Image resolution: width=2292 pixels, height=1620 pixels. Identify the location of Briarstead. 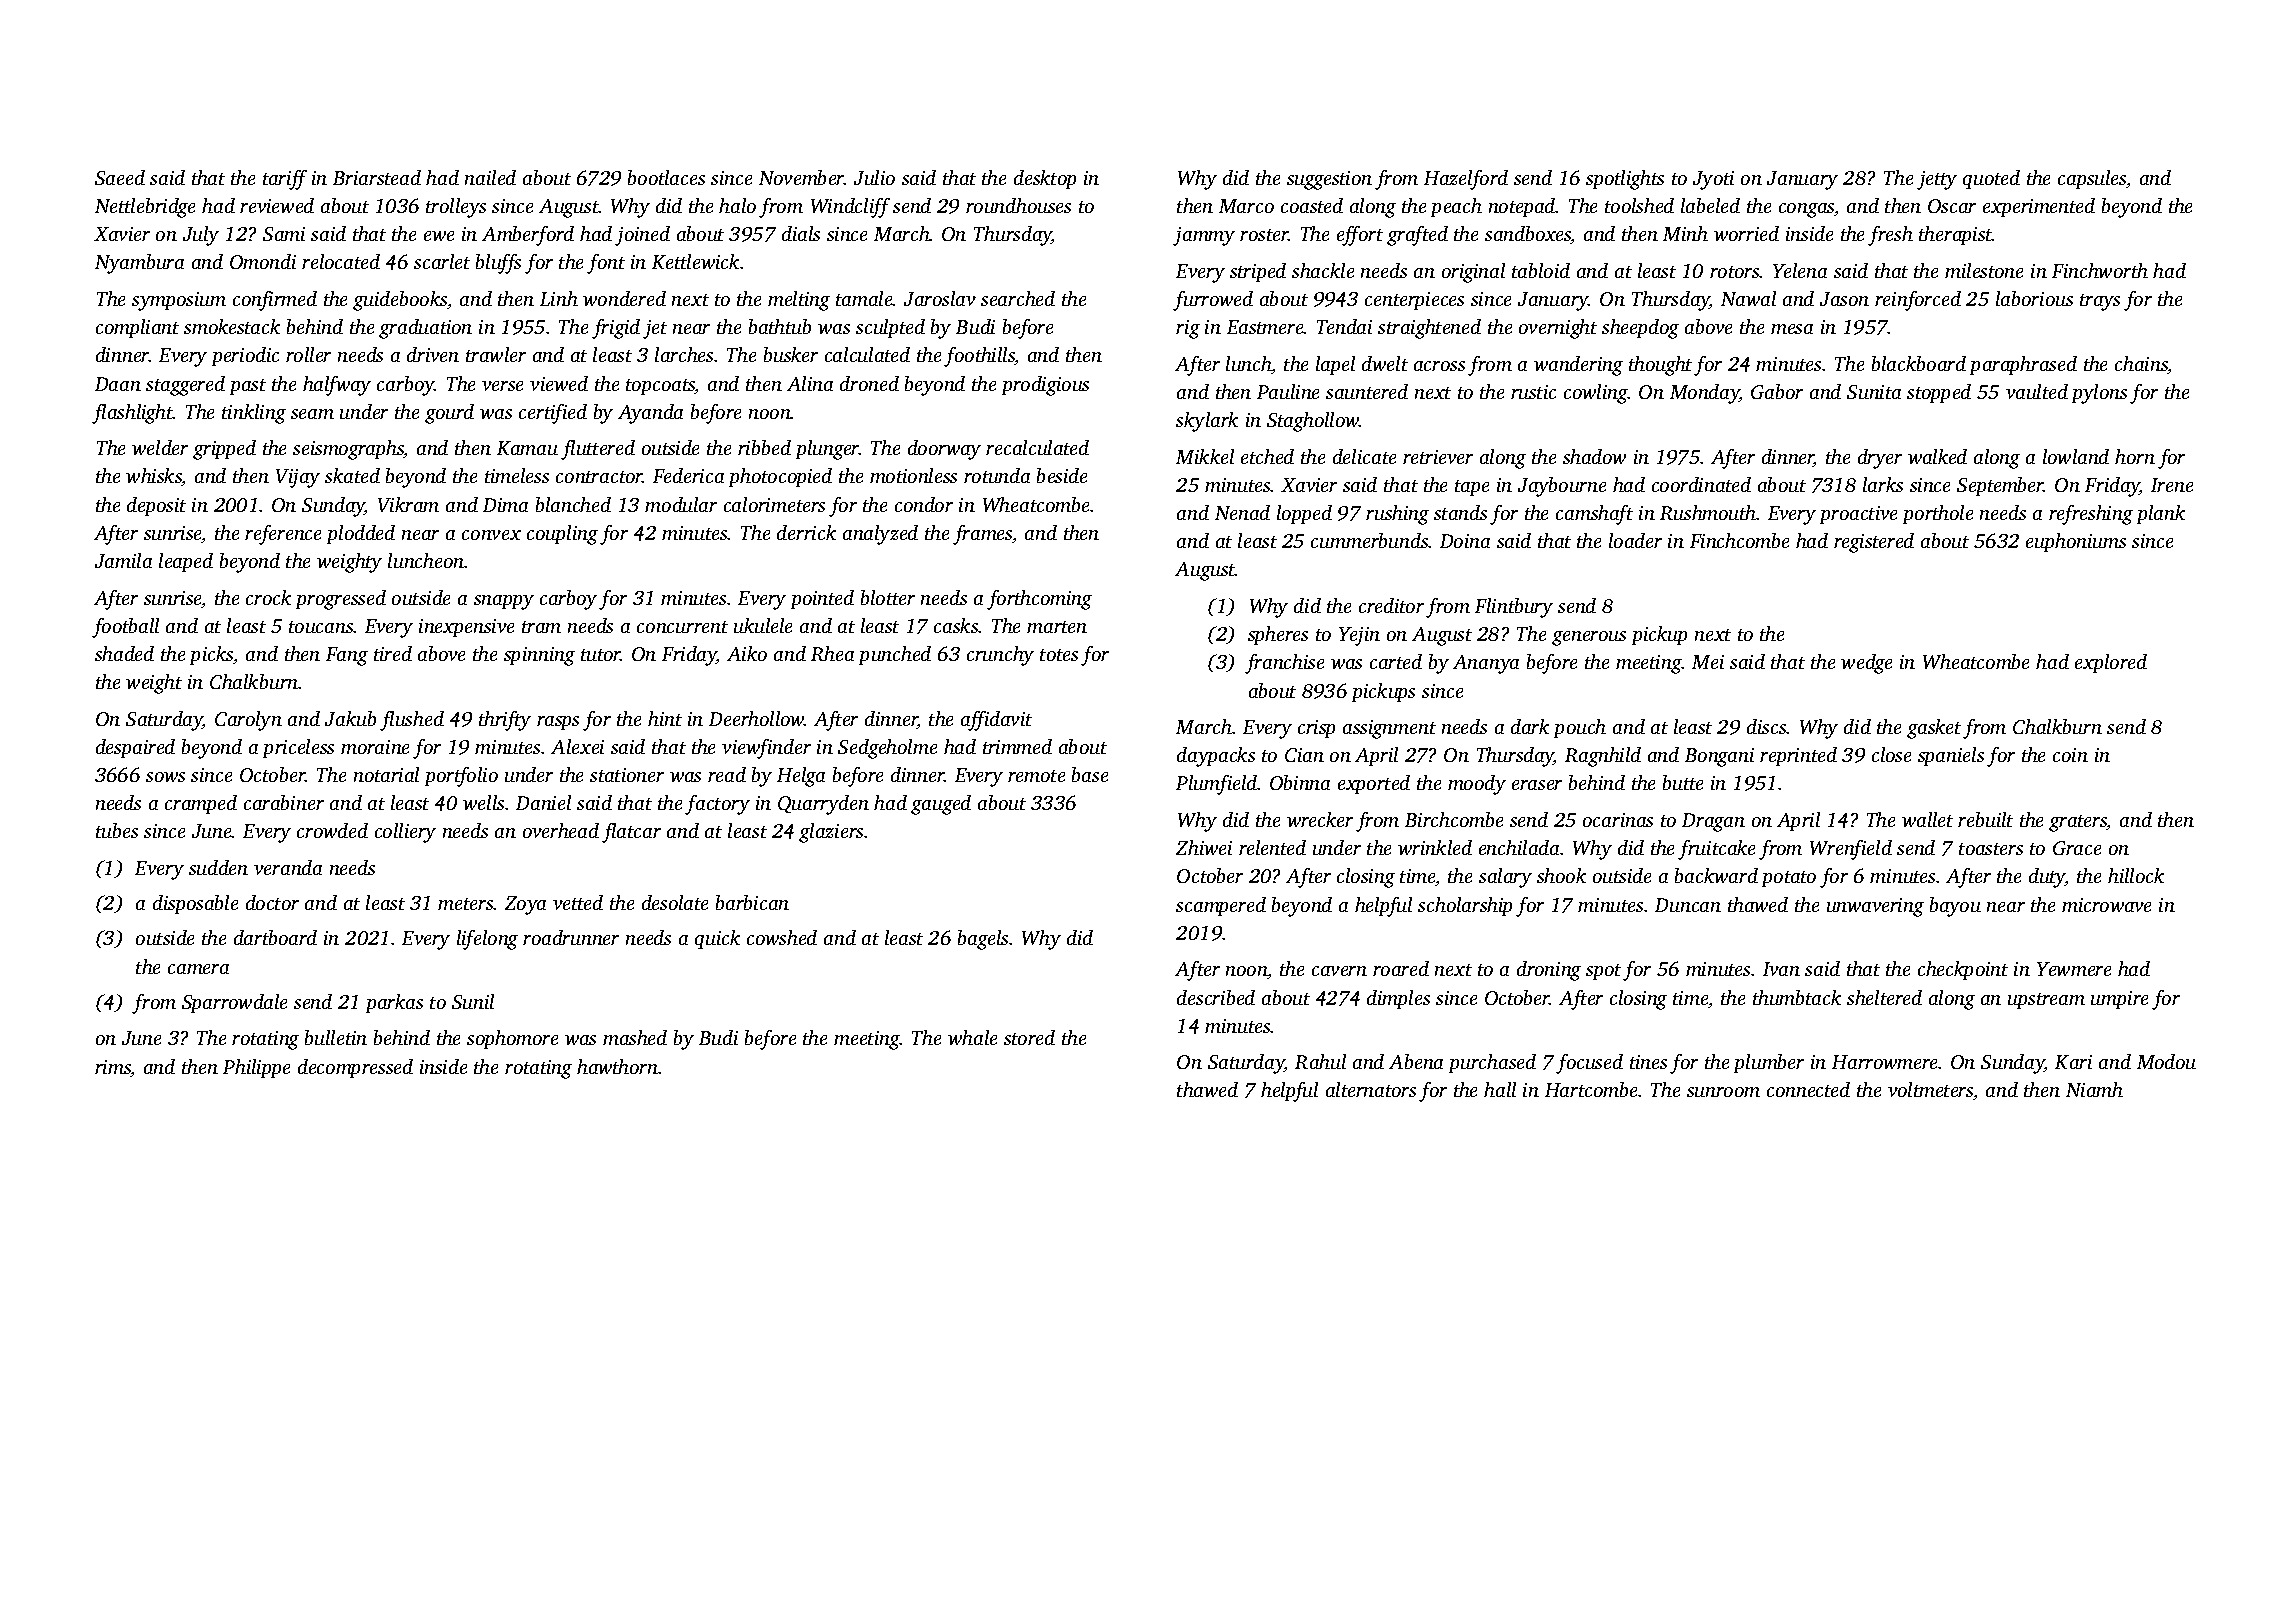
(377, 177).
